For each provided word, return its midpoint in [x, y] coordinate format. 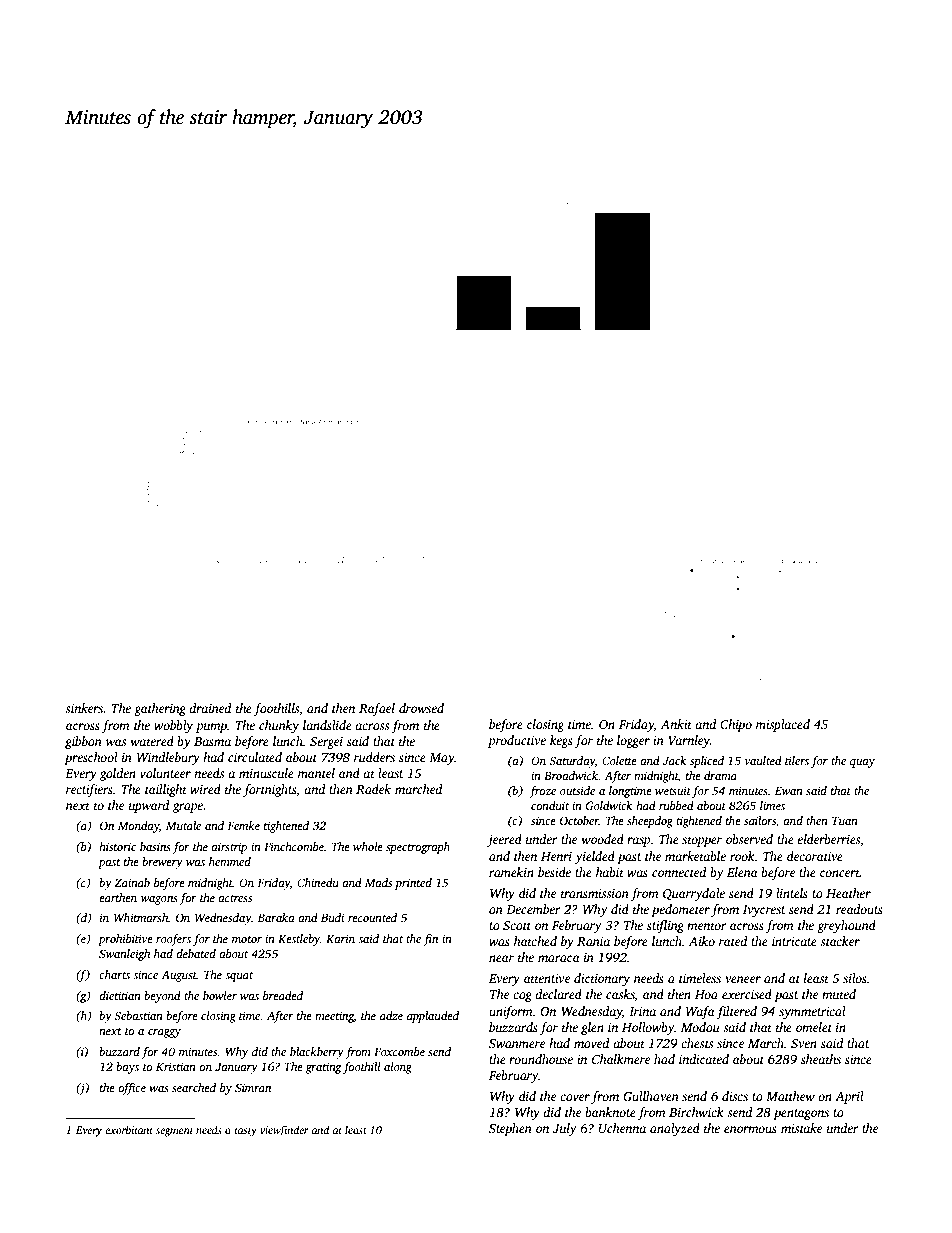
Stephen [510, 1129]
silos [855, 978]
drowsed [421, 708]
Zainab [132, 882]
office [132, 1089]
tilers [797, 760]
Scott [517, 925]
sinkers [84, 708]
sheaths [821, 1059]
